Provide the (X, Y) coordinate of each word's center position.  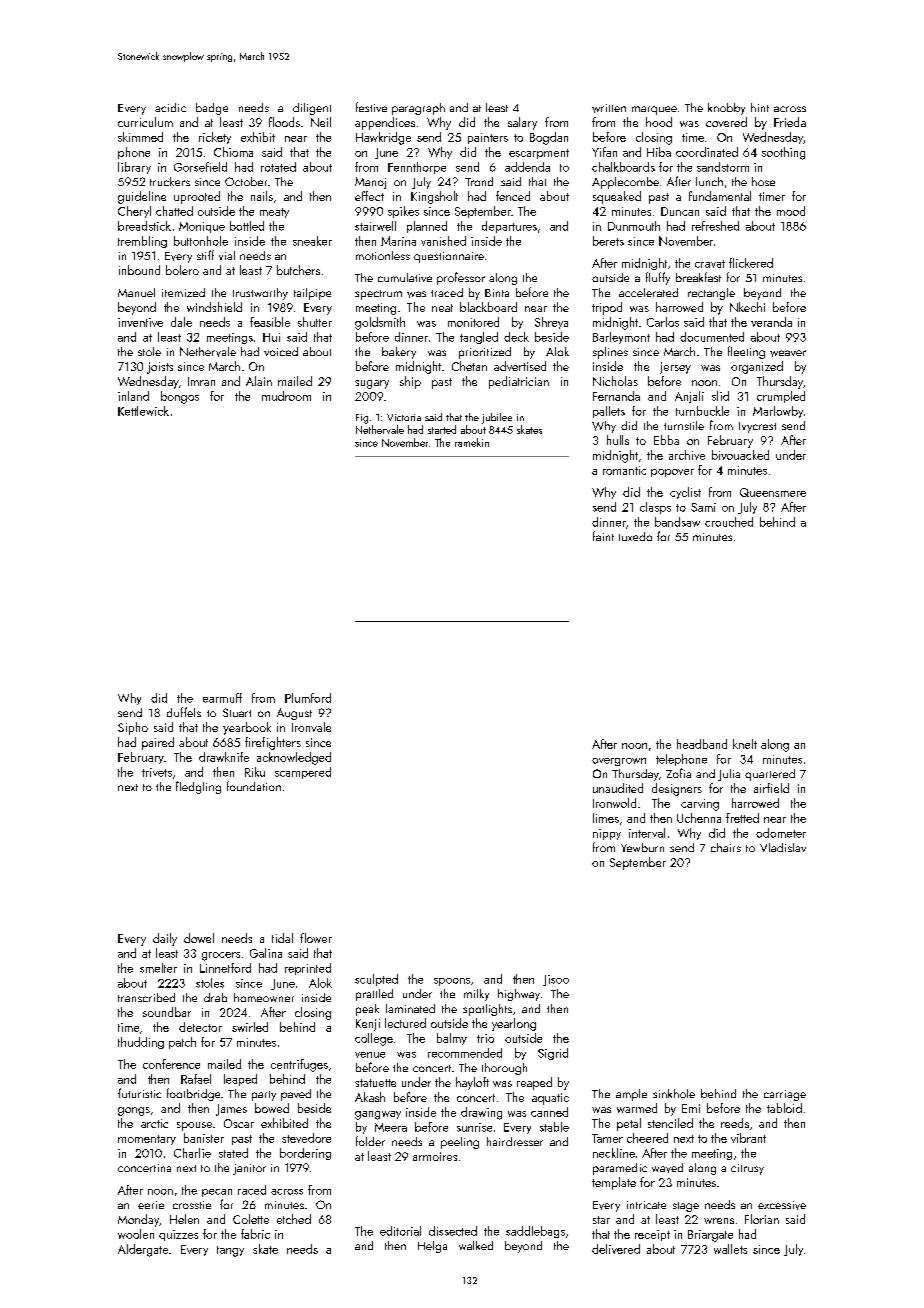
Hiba (659, 152)
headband (702, 744)
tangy (230, 1251)
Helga (432, 1247)
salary (522, 123)
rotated (278, 167)
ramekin (472, 442)
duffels (184, 712)
